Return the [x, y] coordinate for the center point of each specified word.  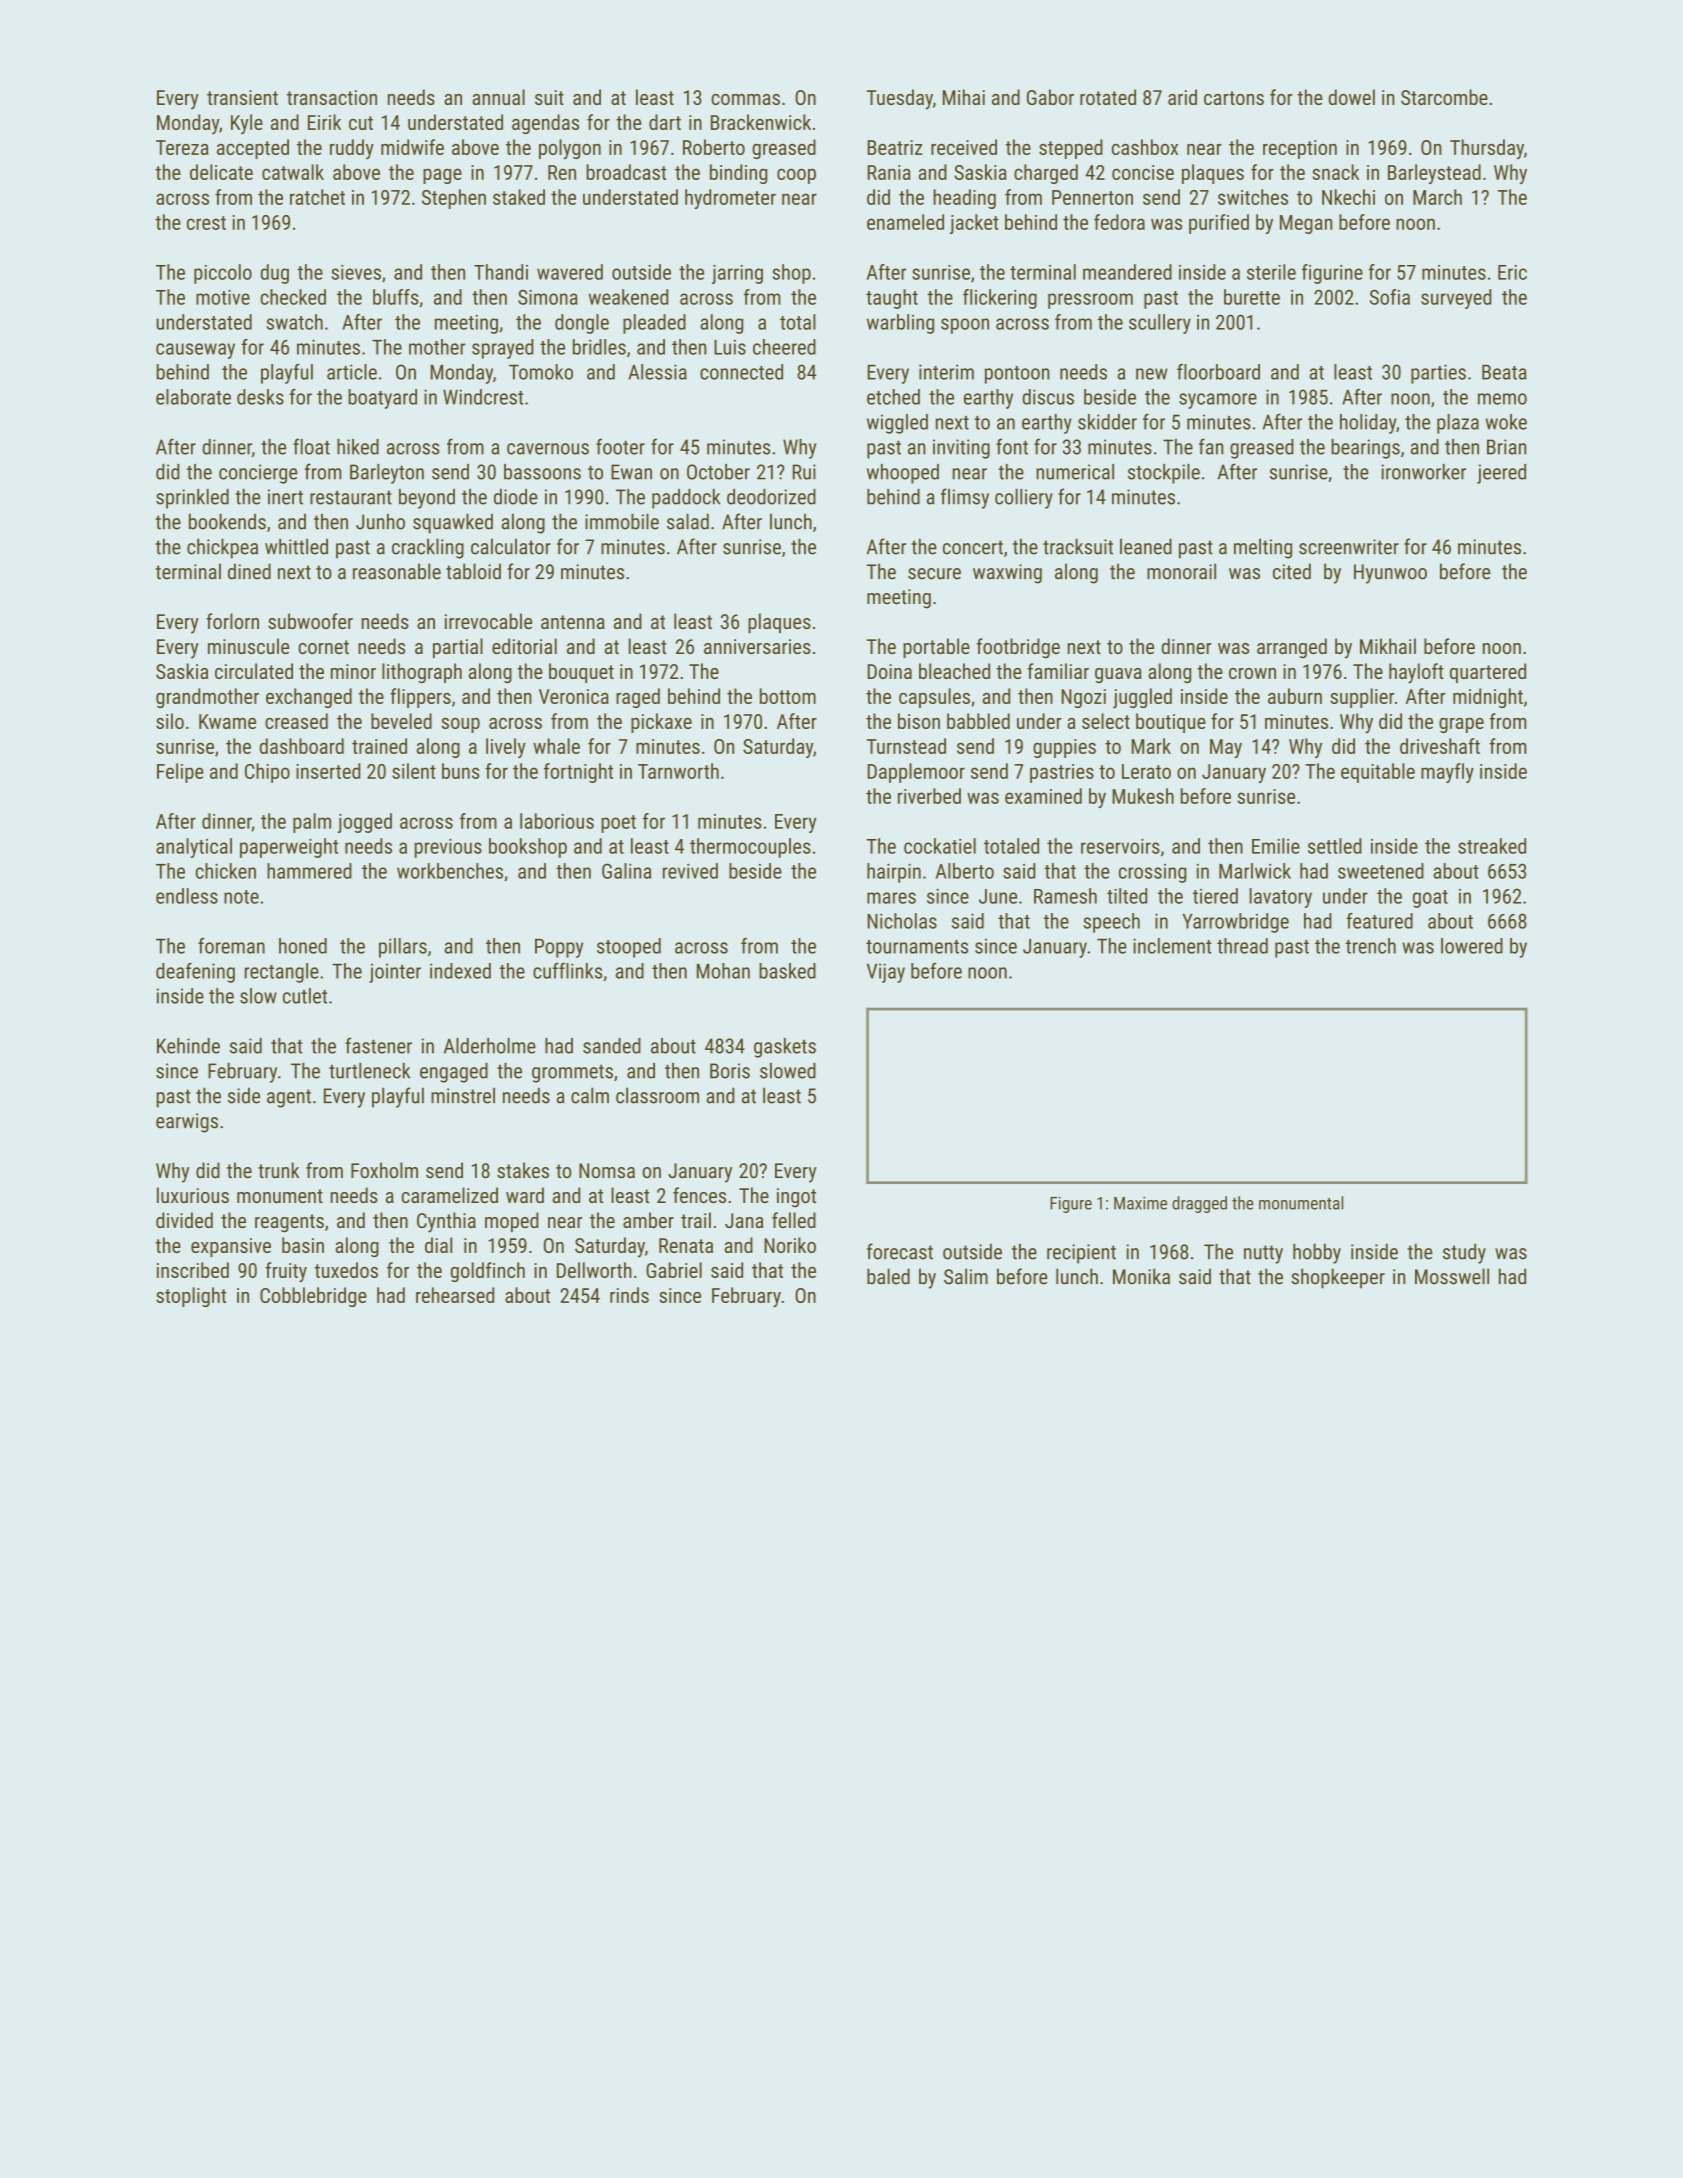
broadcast [626, 172]
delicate [221, 172]
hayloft [1416, 673]
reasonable [397, 571]
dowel [1352, 97]
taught [892, 299]
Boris [730, 1071]
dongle [582, 324]
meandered [1127, 272]
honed [303, 946]
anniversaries [757, 646]
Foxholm [384, 1170]
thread [1242, 946]
